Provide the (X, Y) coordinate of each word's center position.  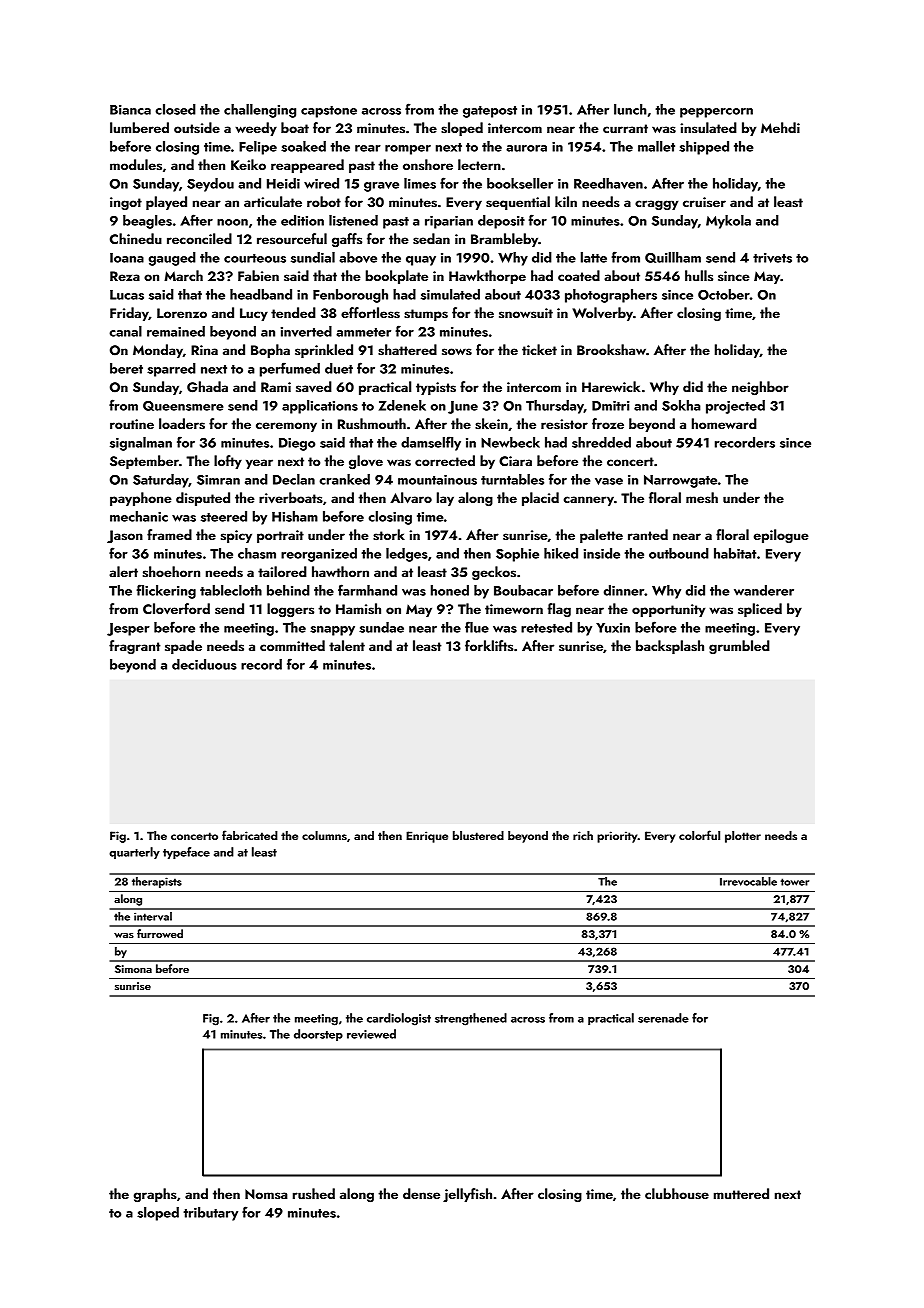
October (724, 294)
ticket (539, 349)
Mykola (728, 222)
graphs (155, 1195)
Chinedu (136, 238)
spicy (236, 536)
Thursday (555, 407)
